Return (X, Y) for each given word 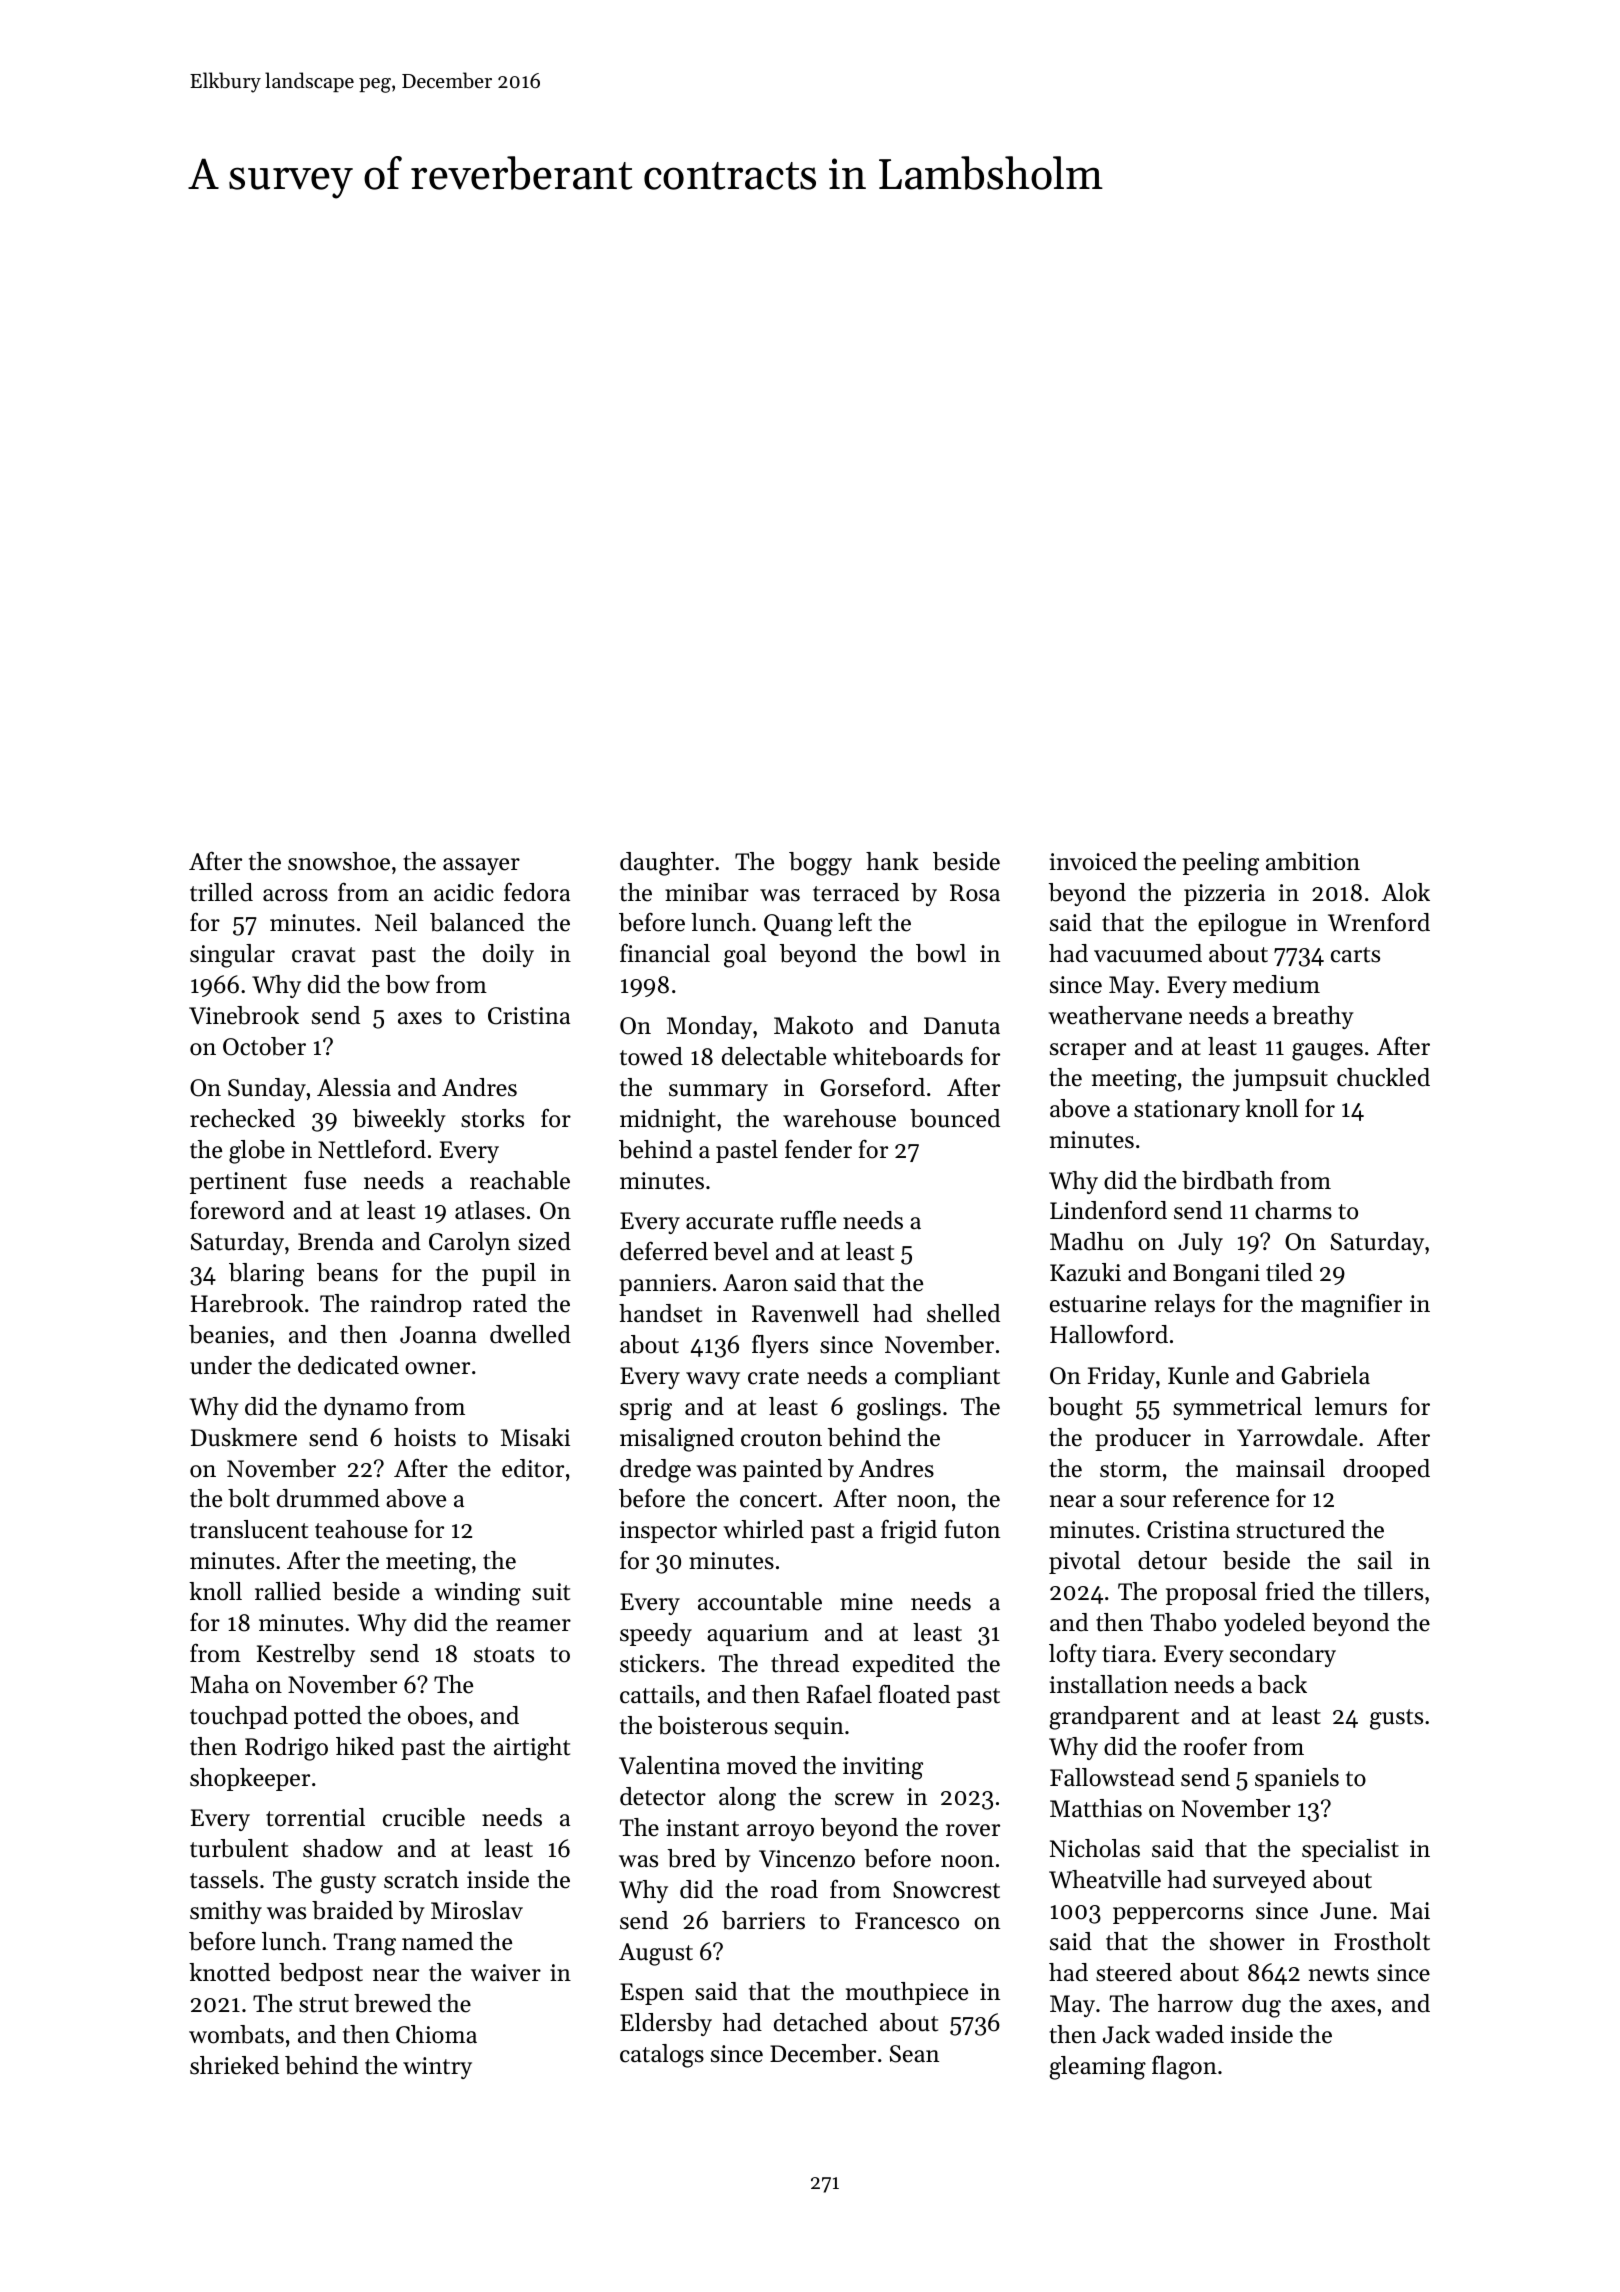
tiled (1289, 1272)
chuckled (1383, 1077)
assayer (481, 866)
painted (782, 1470)
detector (663, 1796)
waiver (506, 1973)
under (221, 1365)
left (855, 922)
